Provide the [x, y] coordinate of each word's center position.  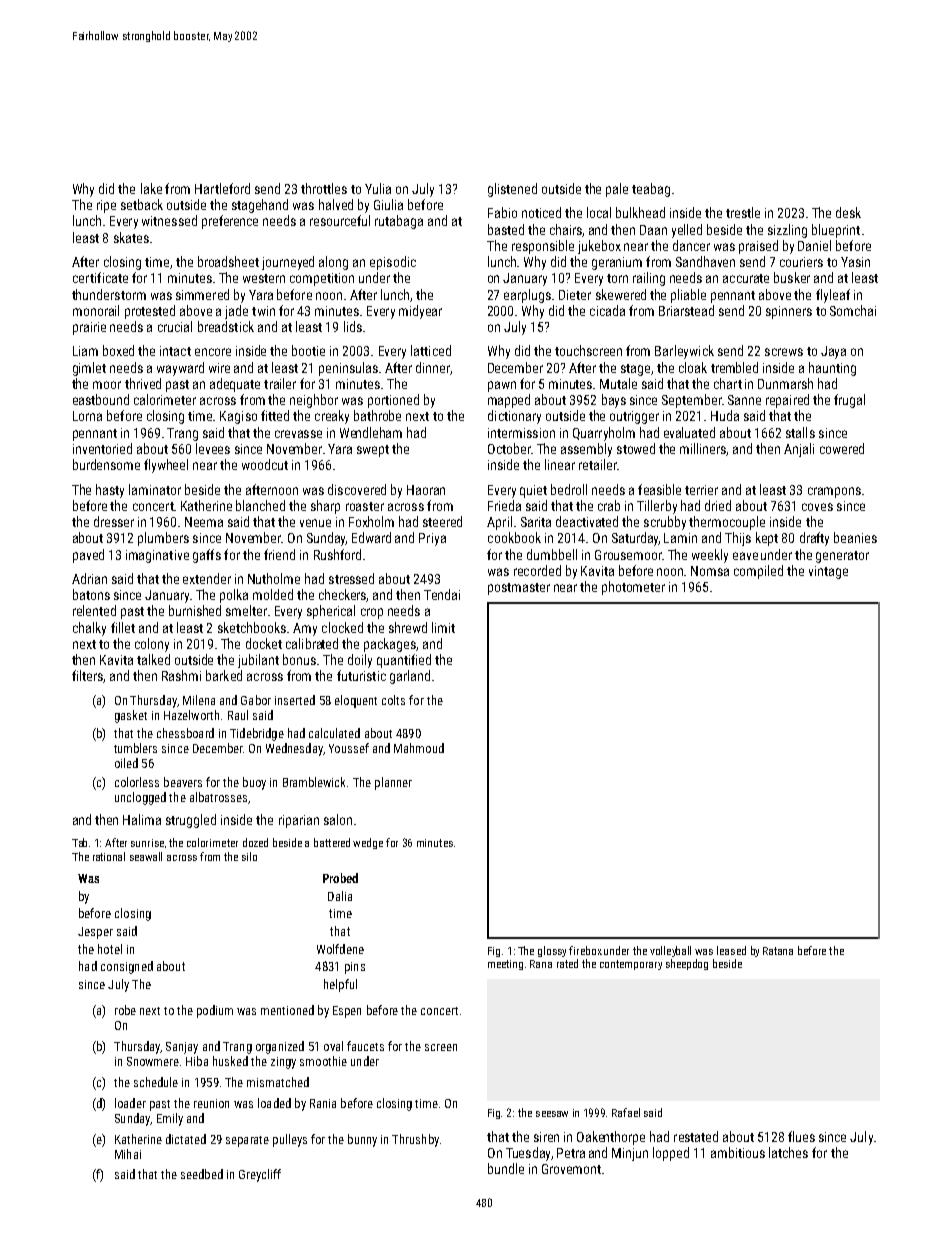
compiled [758, 572]
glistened [512, 190]
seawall [146, 856]
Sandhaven [705, 261]
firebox [585, 950]
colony [152, 645]
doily [360, 661]
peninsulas [348, 369]
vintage [828, 572]
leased [731, 950]
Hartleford [222, 188]
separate [247, 1141]
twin [263, 311]
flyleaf [833, 296]
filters [88, 676]
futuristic [361, 675]
